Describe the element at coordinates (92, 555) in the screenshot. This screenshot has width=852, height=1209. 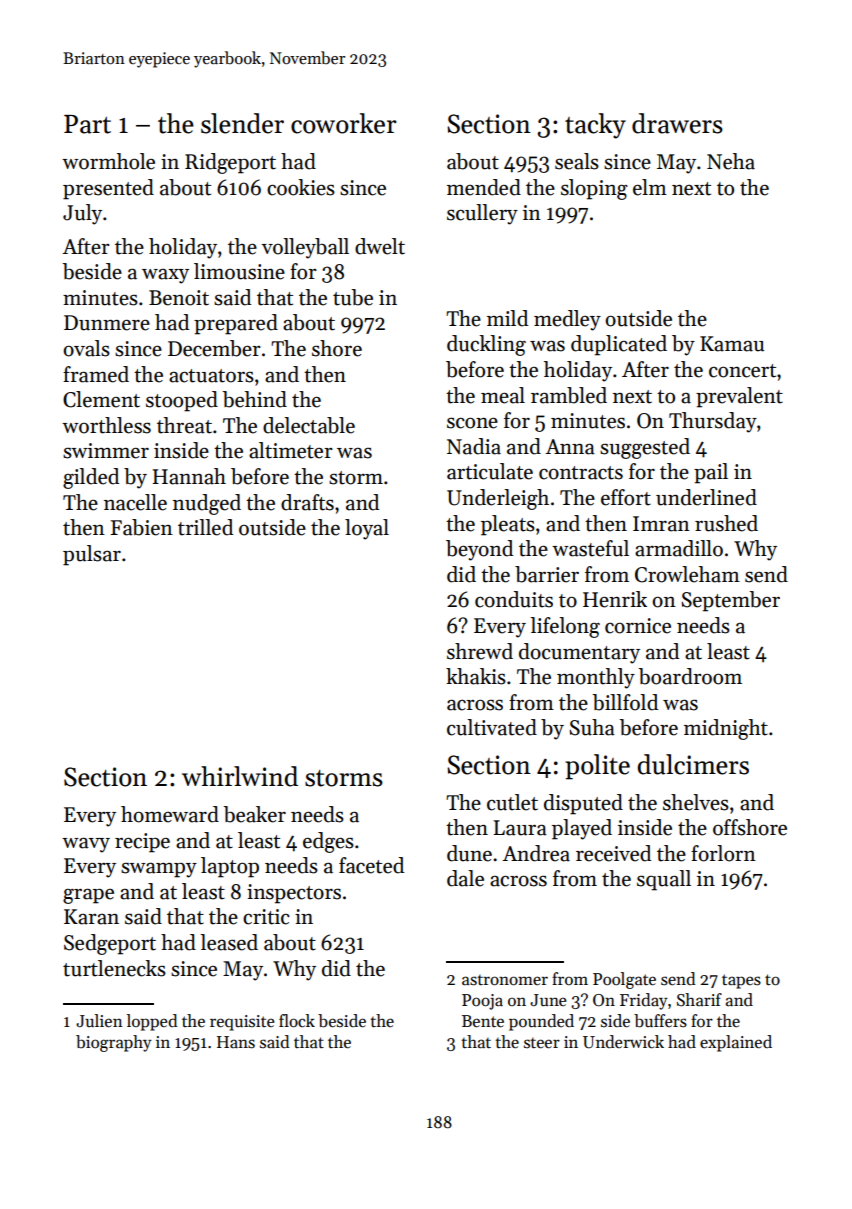
I see `pulsar` at that location.
